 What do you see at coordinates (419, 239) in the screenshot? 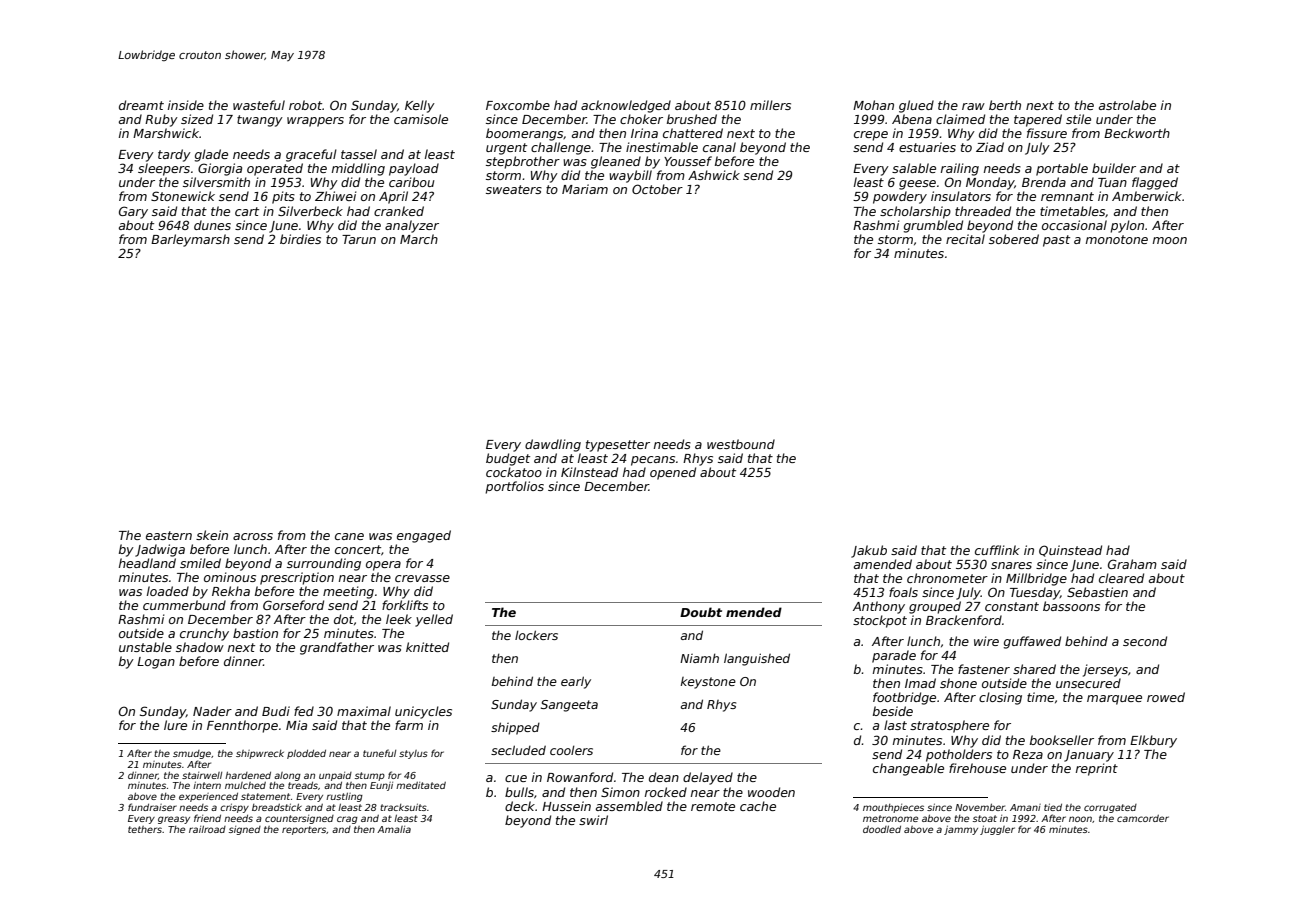
I see `March` at bounding box center [419, 239].
